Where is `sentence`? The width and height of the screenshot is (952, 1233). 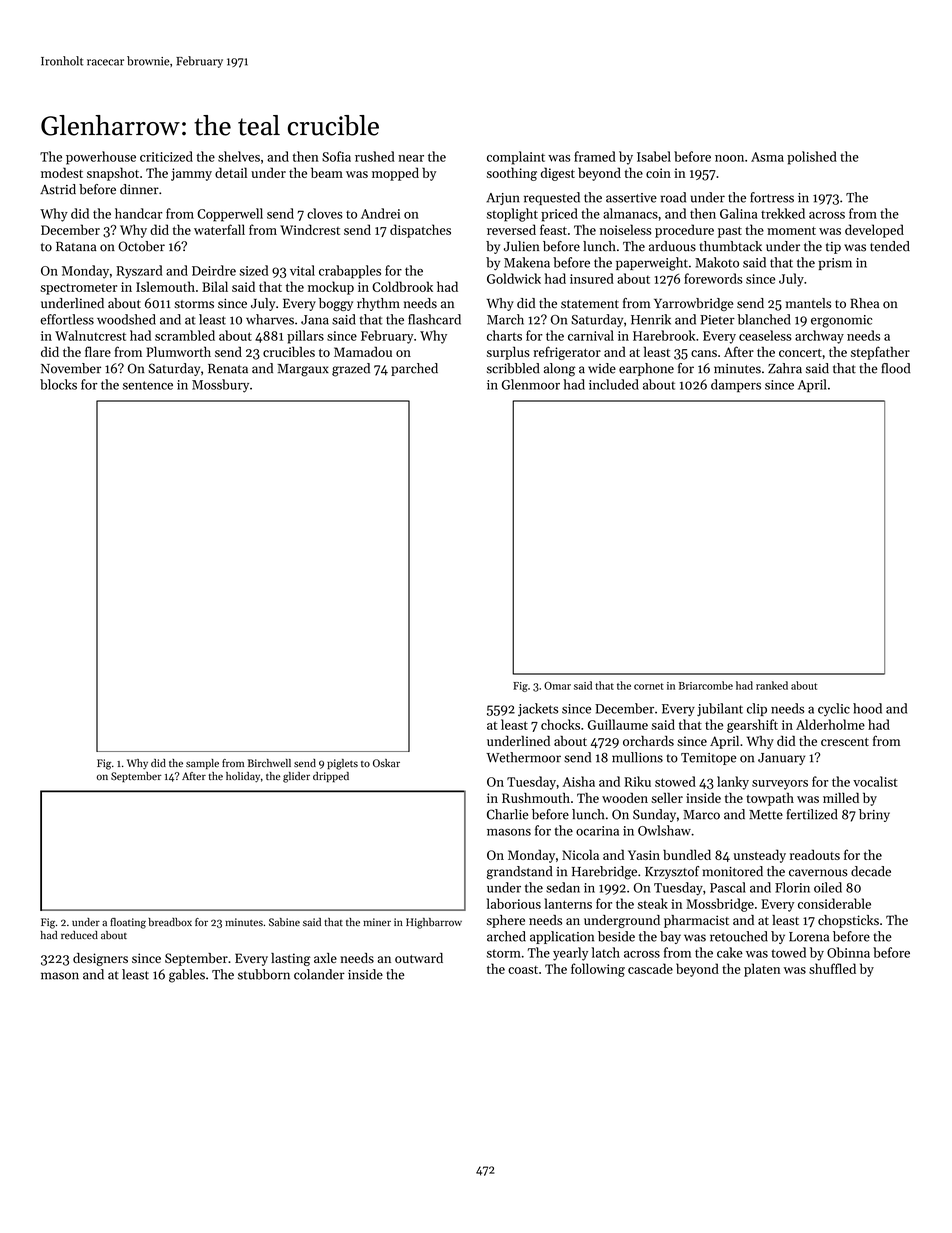
sentence is located at coordinates (148, 385).
